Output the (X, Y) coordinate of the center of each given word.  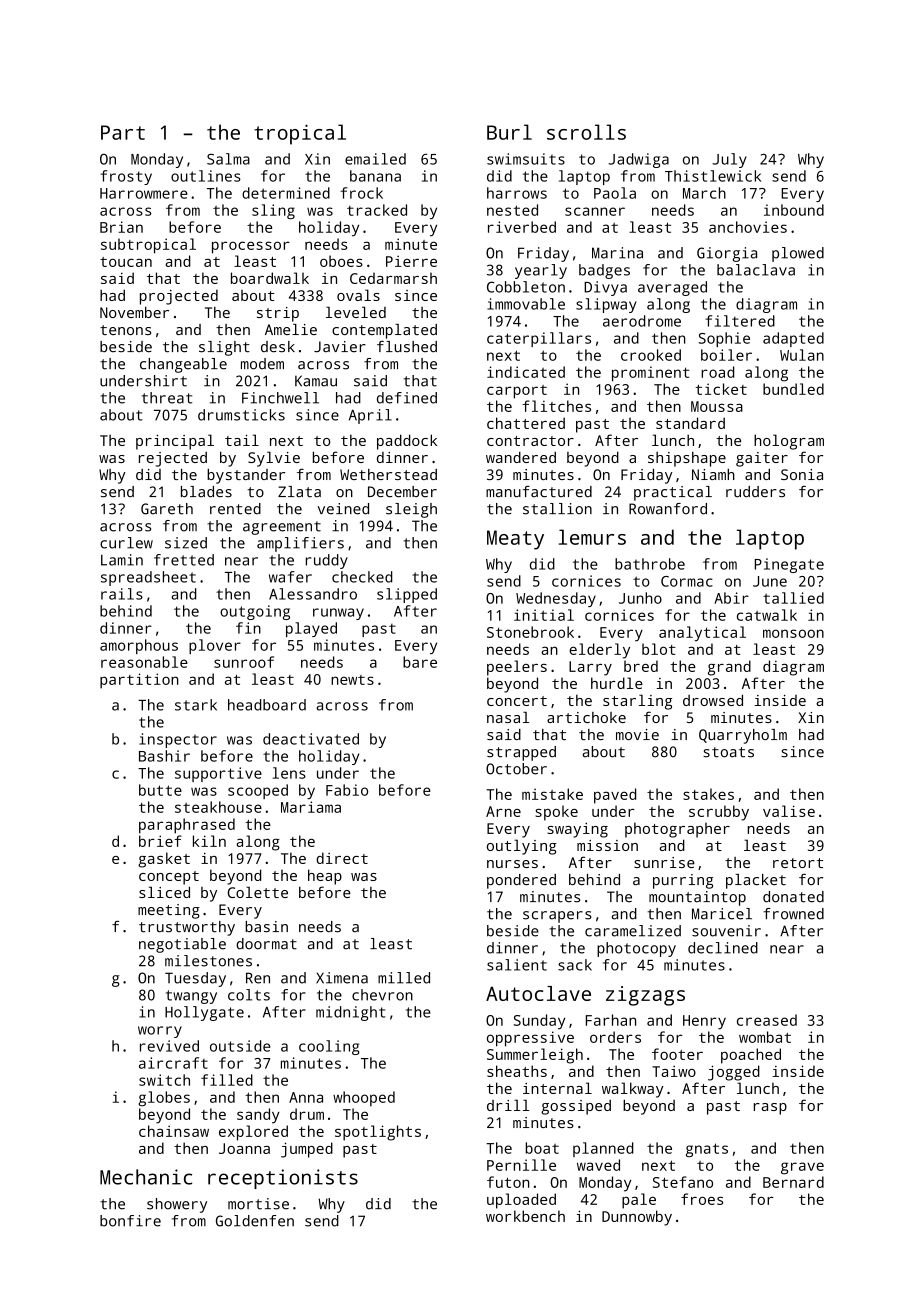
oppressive (530, 1039)
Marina (617, 253)
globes (164, 1099)
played (311, 629)
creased (767, 1020)
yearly (541, 271)
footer (677, 1054)
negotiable (182, 945)
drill (508, 1105)
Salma (228, 159)
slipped (407, 595)
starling (637, 702)
